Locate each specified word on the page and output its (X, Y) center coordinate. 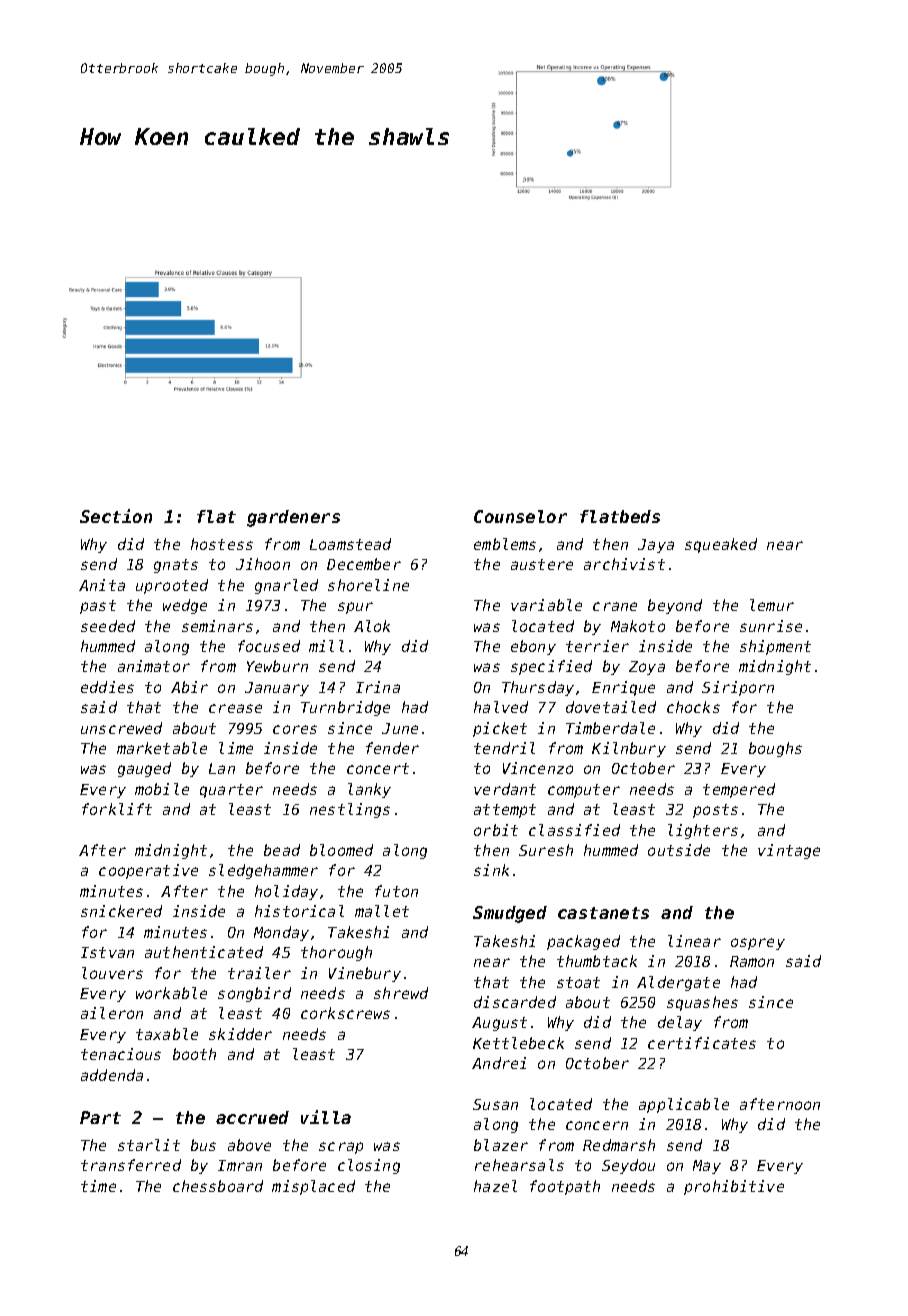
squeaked (721, 545)
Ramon (752, 961)
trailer (259, 973)
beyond (675, 606)
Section (116, 516)
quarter (231, 791)
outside (679, 850)
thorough (336, 953)
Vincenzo (538, 768)
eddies (107, 687)
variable (546, 605)
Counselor (520, 516)
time (98, 1186)
